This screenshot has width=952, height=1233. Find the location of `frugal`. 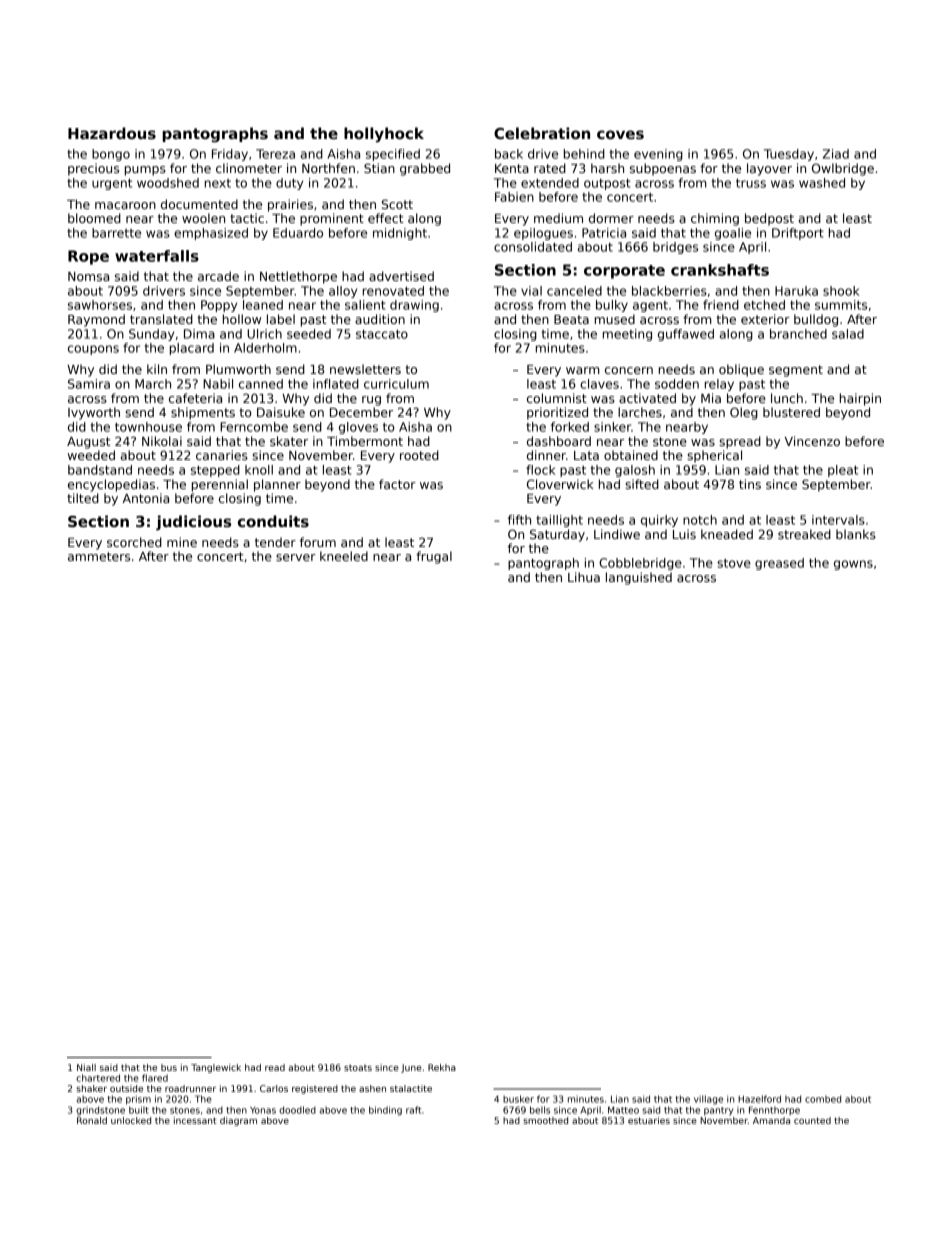

frugal is located at coordinates (434, 557).
